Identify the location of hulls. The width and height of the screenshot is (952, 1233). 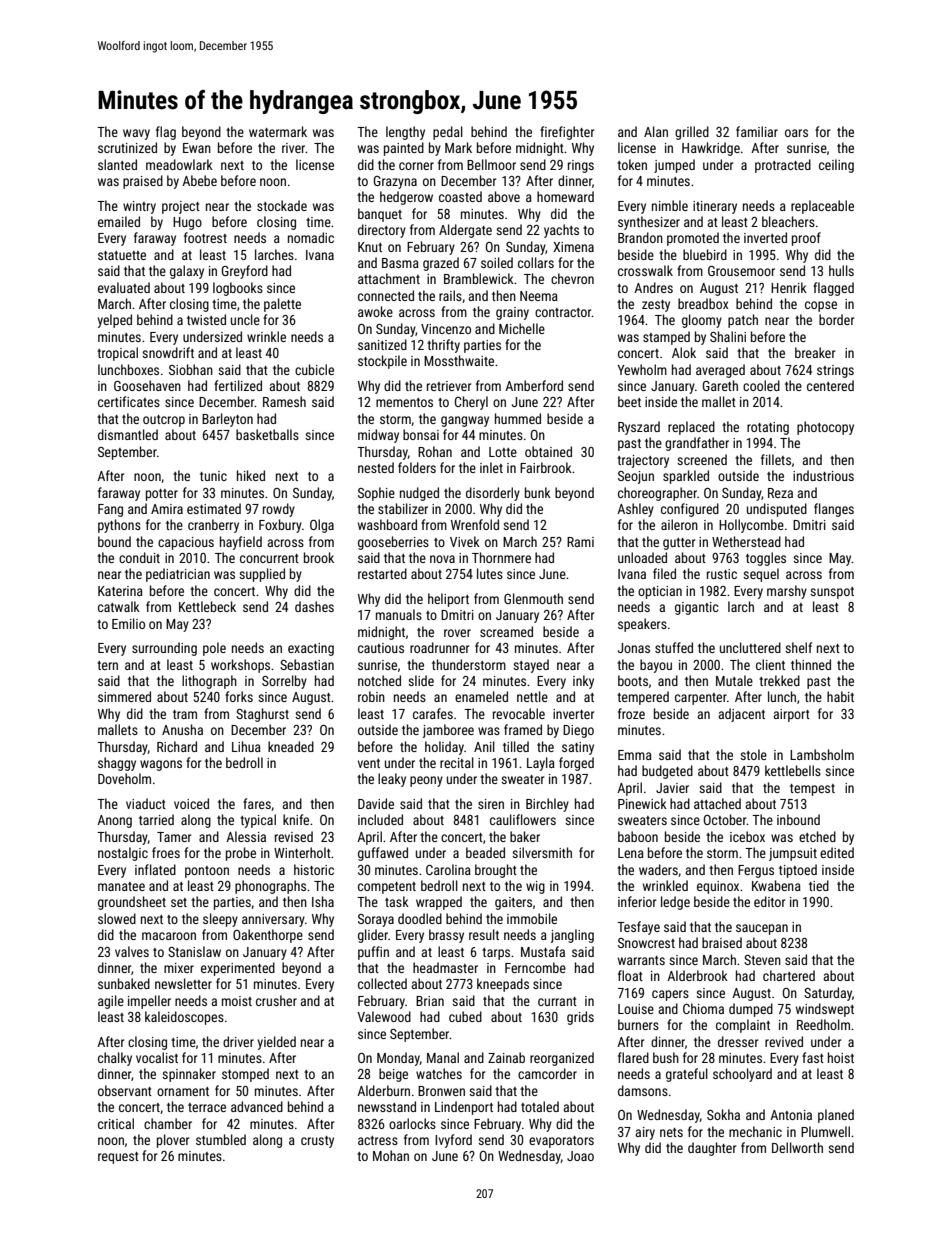
(841, 270).
